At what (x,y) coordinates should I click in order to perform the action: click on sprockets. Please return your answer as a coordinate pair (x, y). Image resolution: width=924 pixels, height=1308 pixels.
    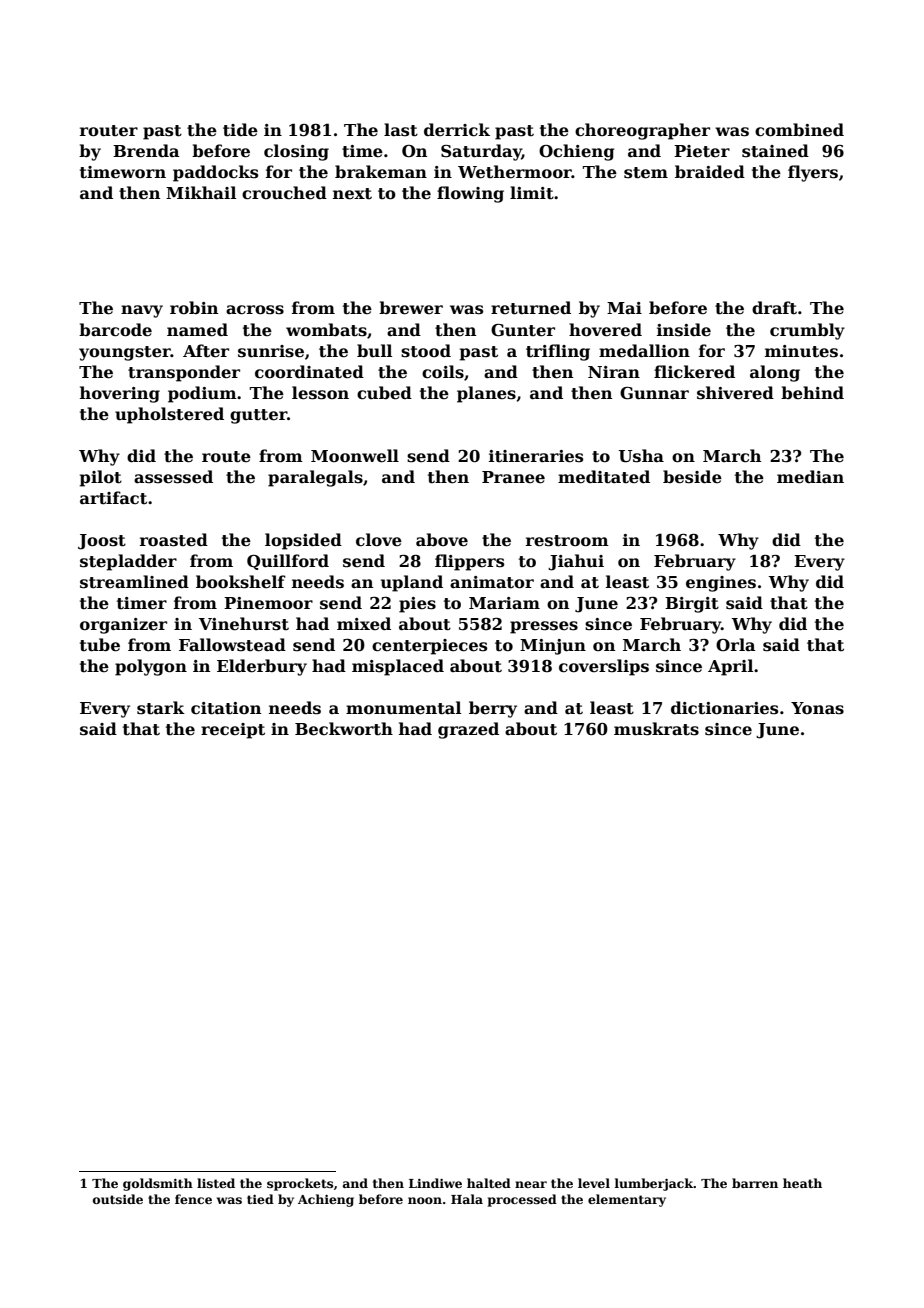
    Looking at the image, I should click on (300, 1184).
